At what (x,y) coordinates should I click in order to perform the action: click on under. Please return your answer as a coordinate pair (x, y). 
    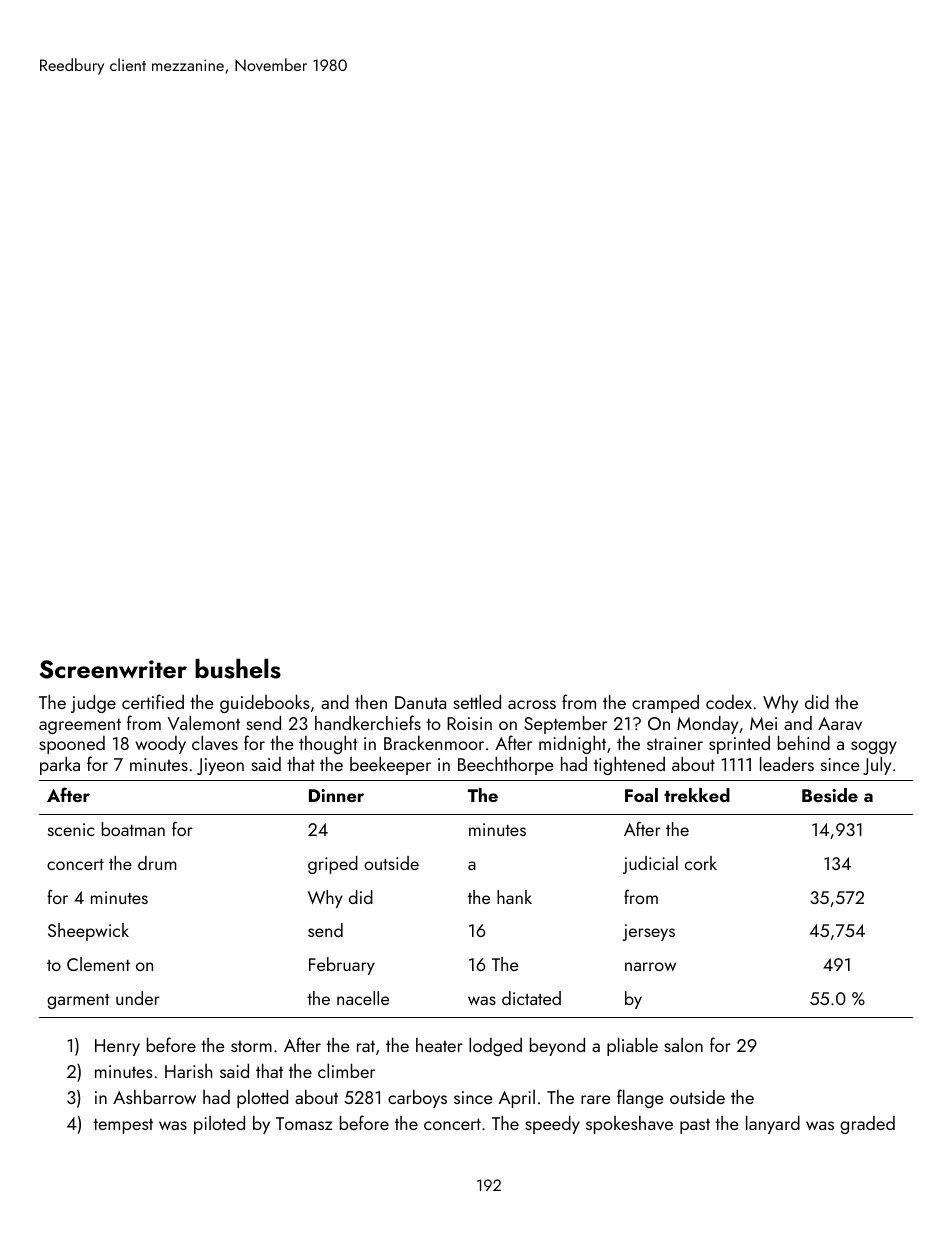
    Looking at the image, I should click on (138, 998).
